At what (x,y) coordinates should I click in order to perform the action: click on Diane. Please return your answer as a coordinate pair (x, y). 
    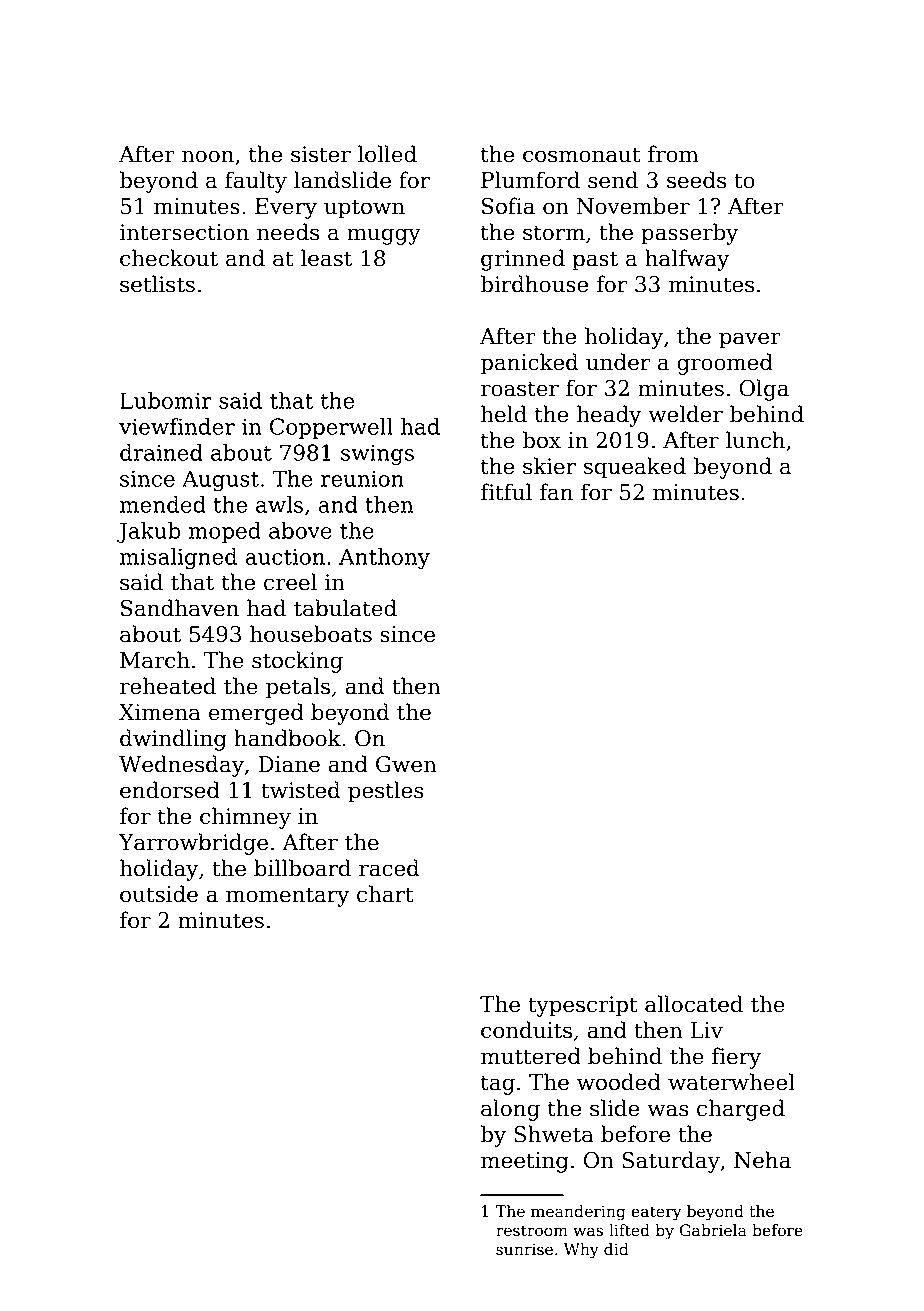
    Looking at the image, I should click on (289, 764).
